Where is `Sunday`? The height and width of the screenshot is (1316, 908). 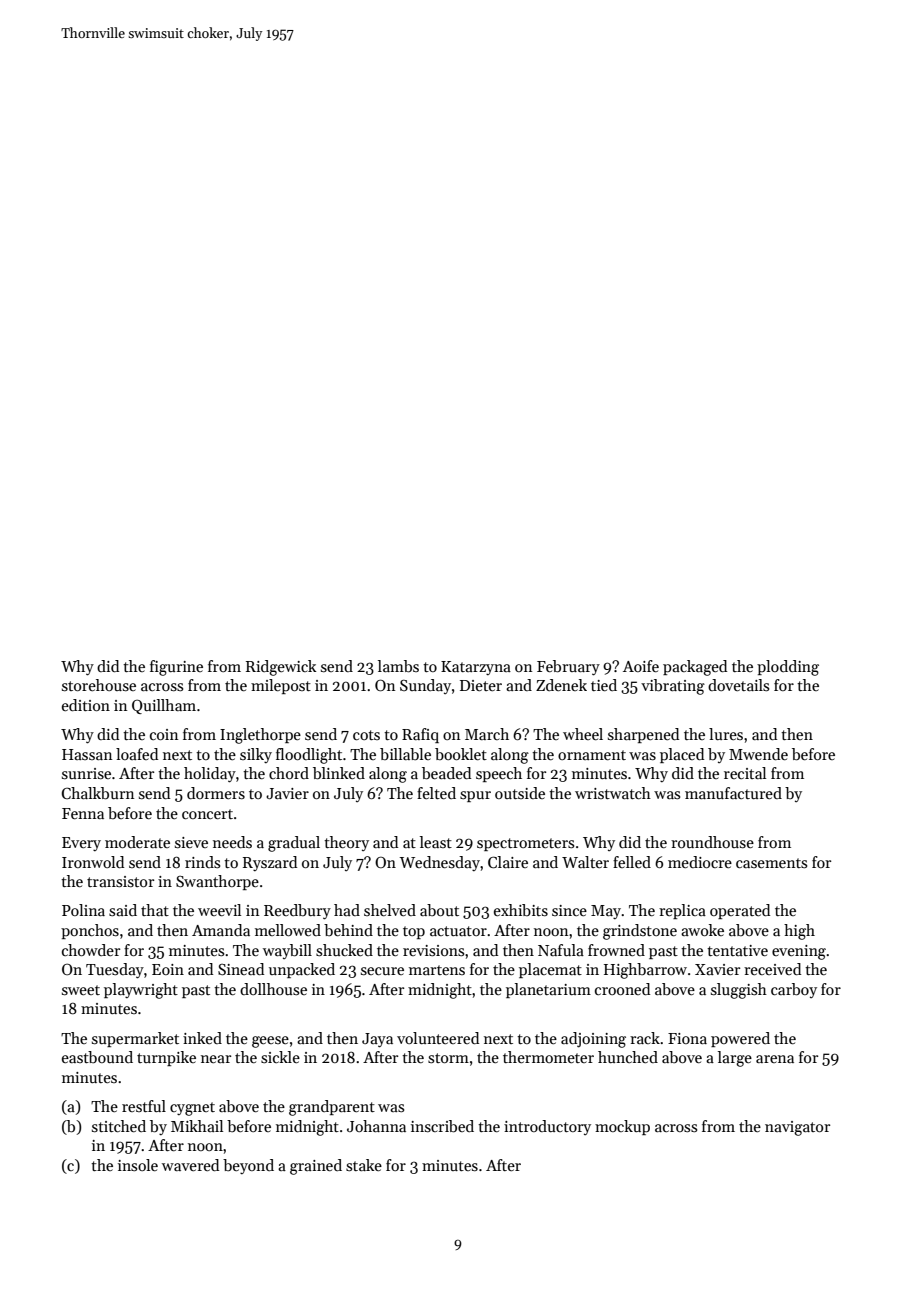 Sunday is located at coordinates (425, 686).
